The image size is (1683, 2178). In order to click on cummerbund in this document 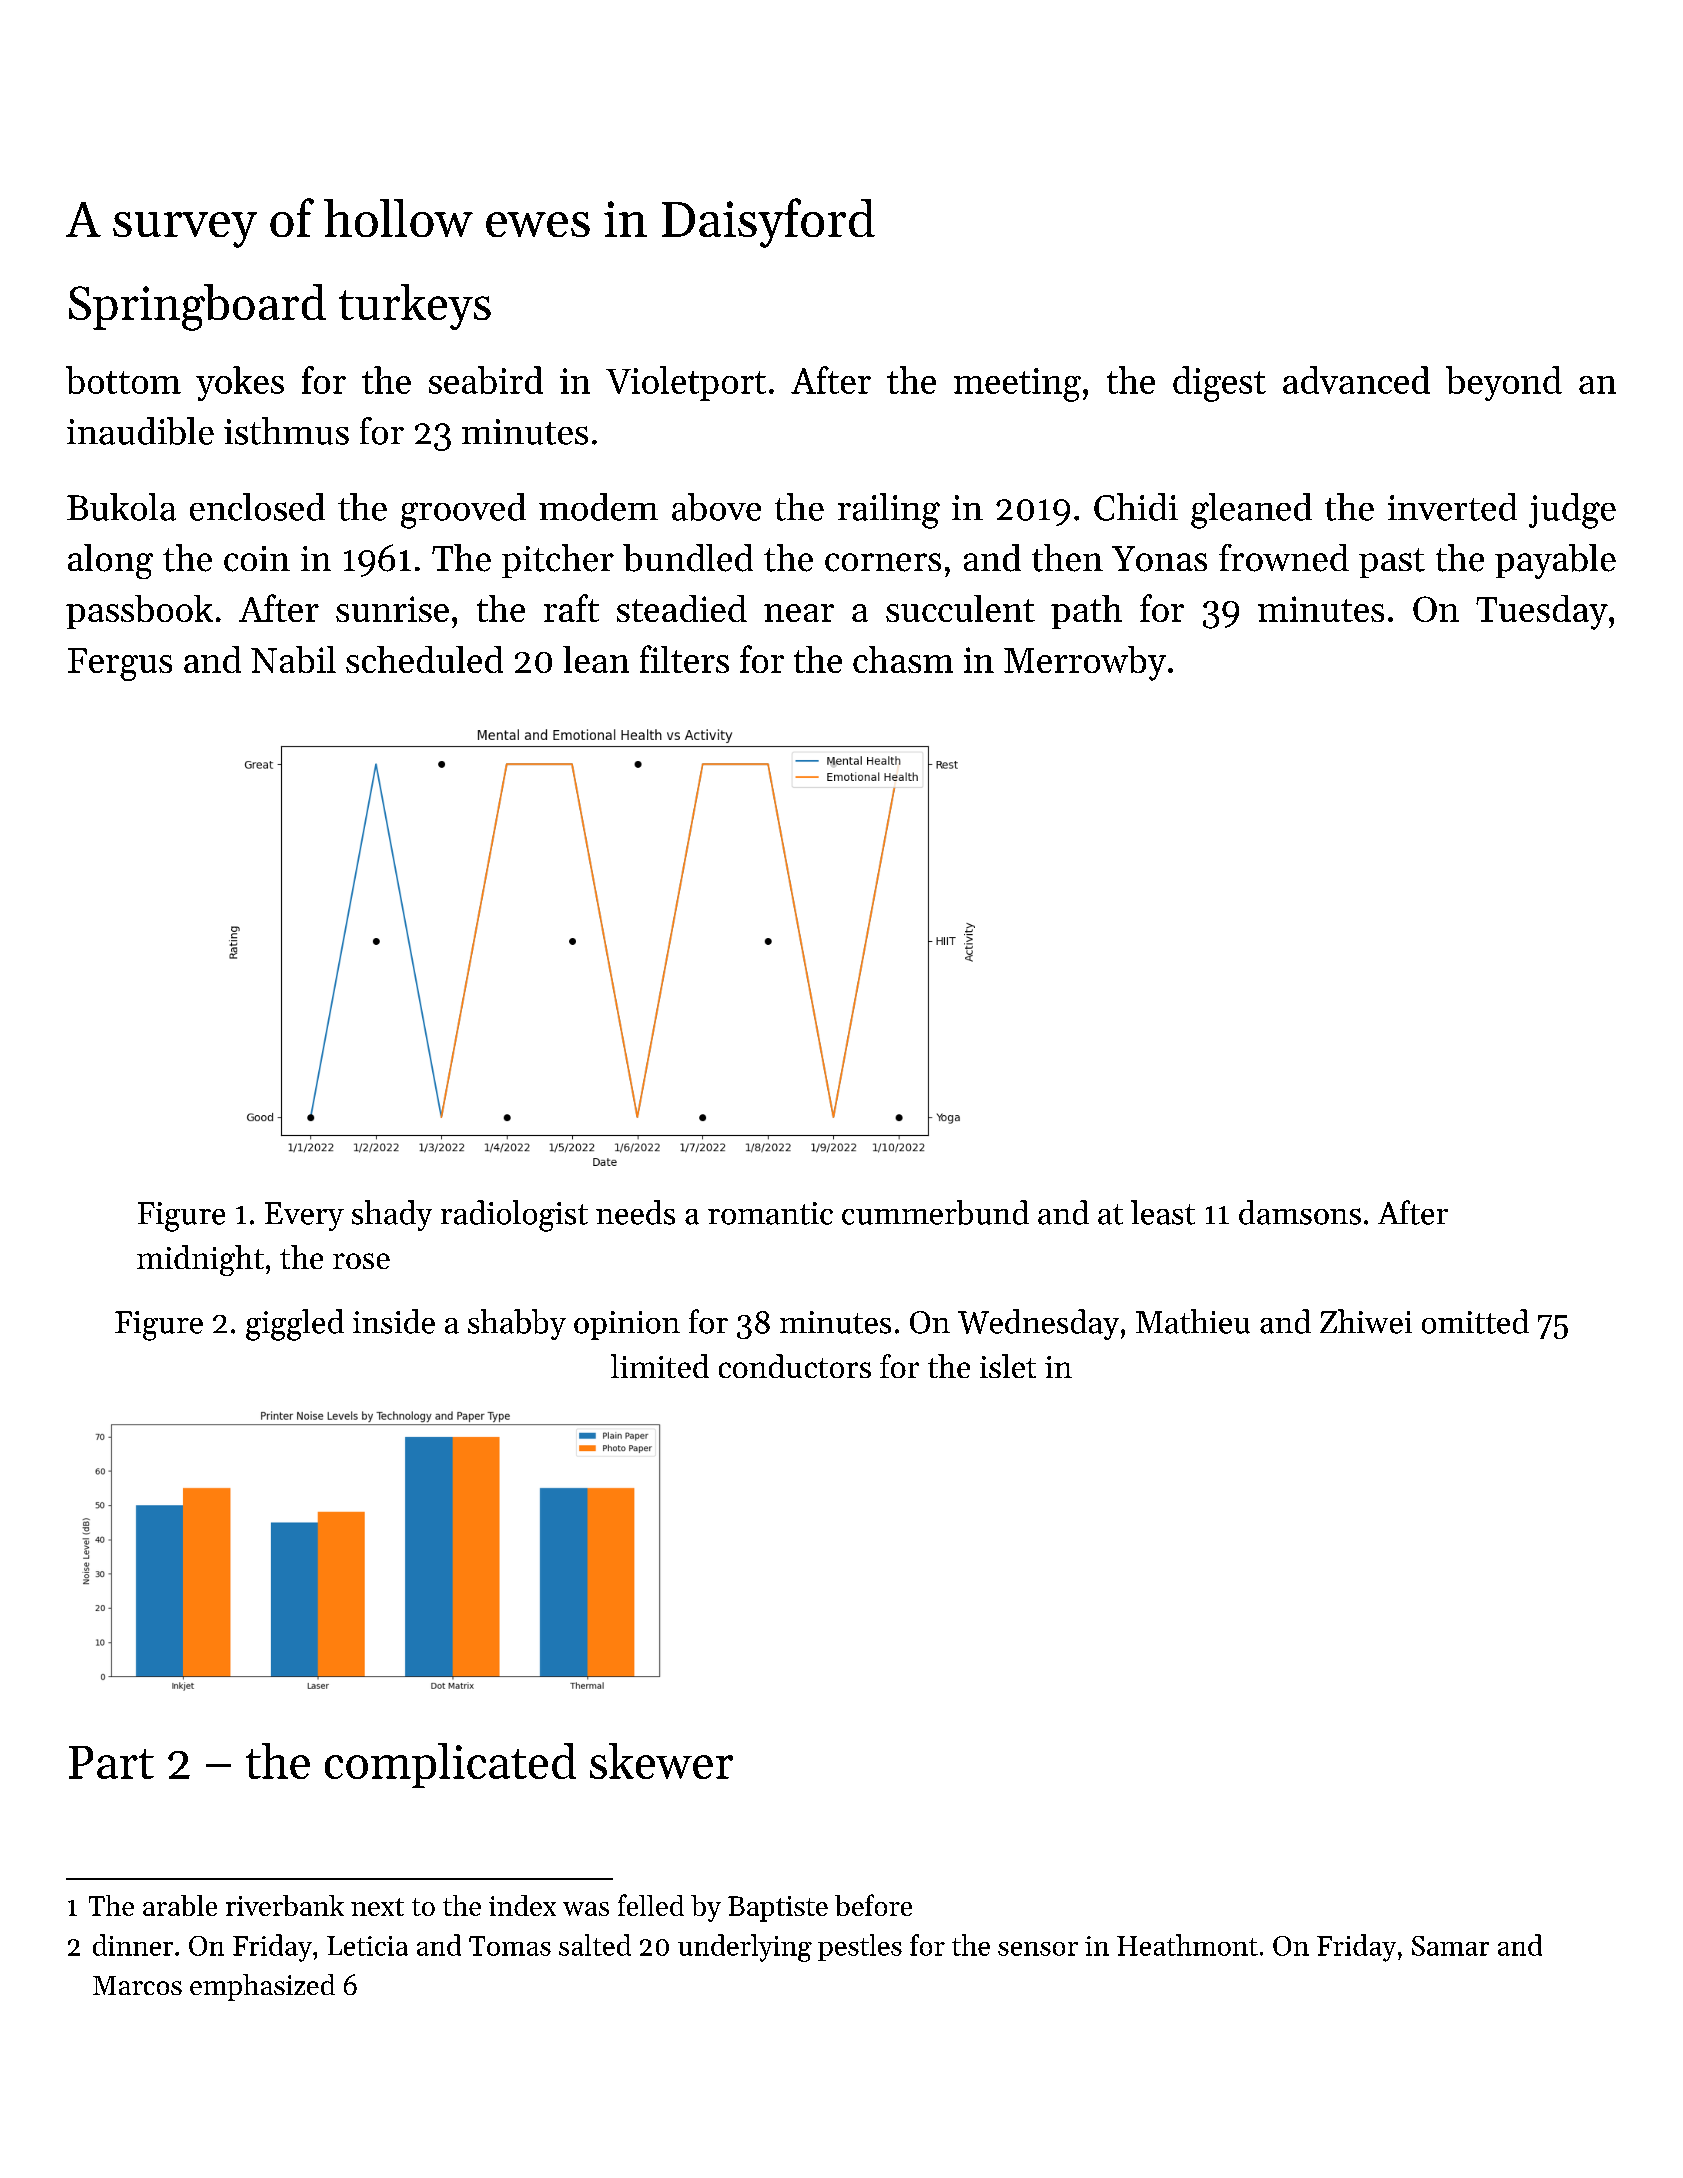, I will do `click(935, 1212)`.
